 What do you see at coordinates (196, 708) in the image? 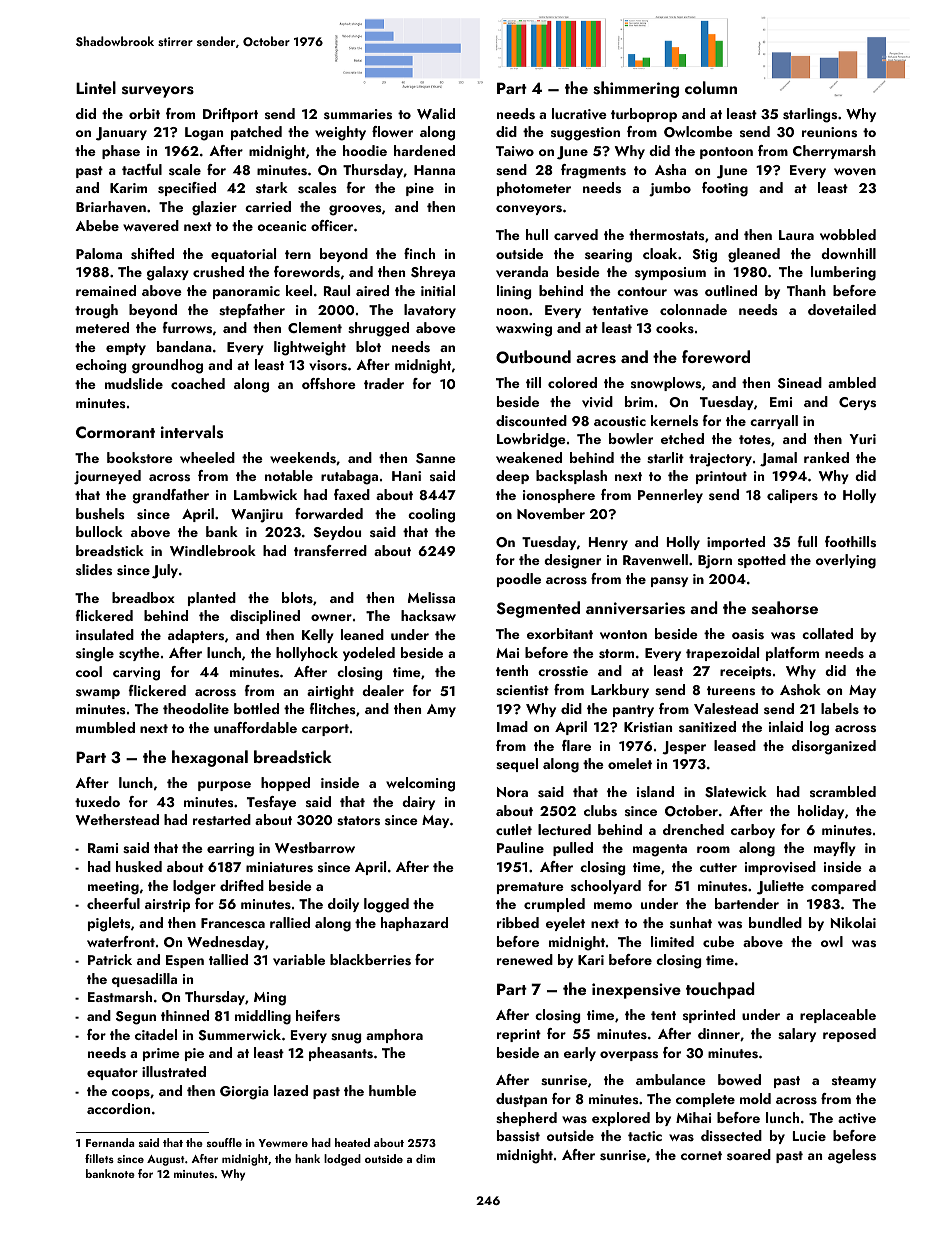
I see `theodolite` at bounding box center [196, 708].
